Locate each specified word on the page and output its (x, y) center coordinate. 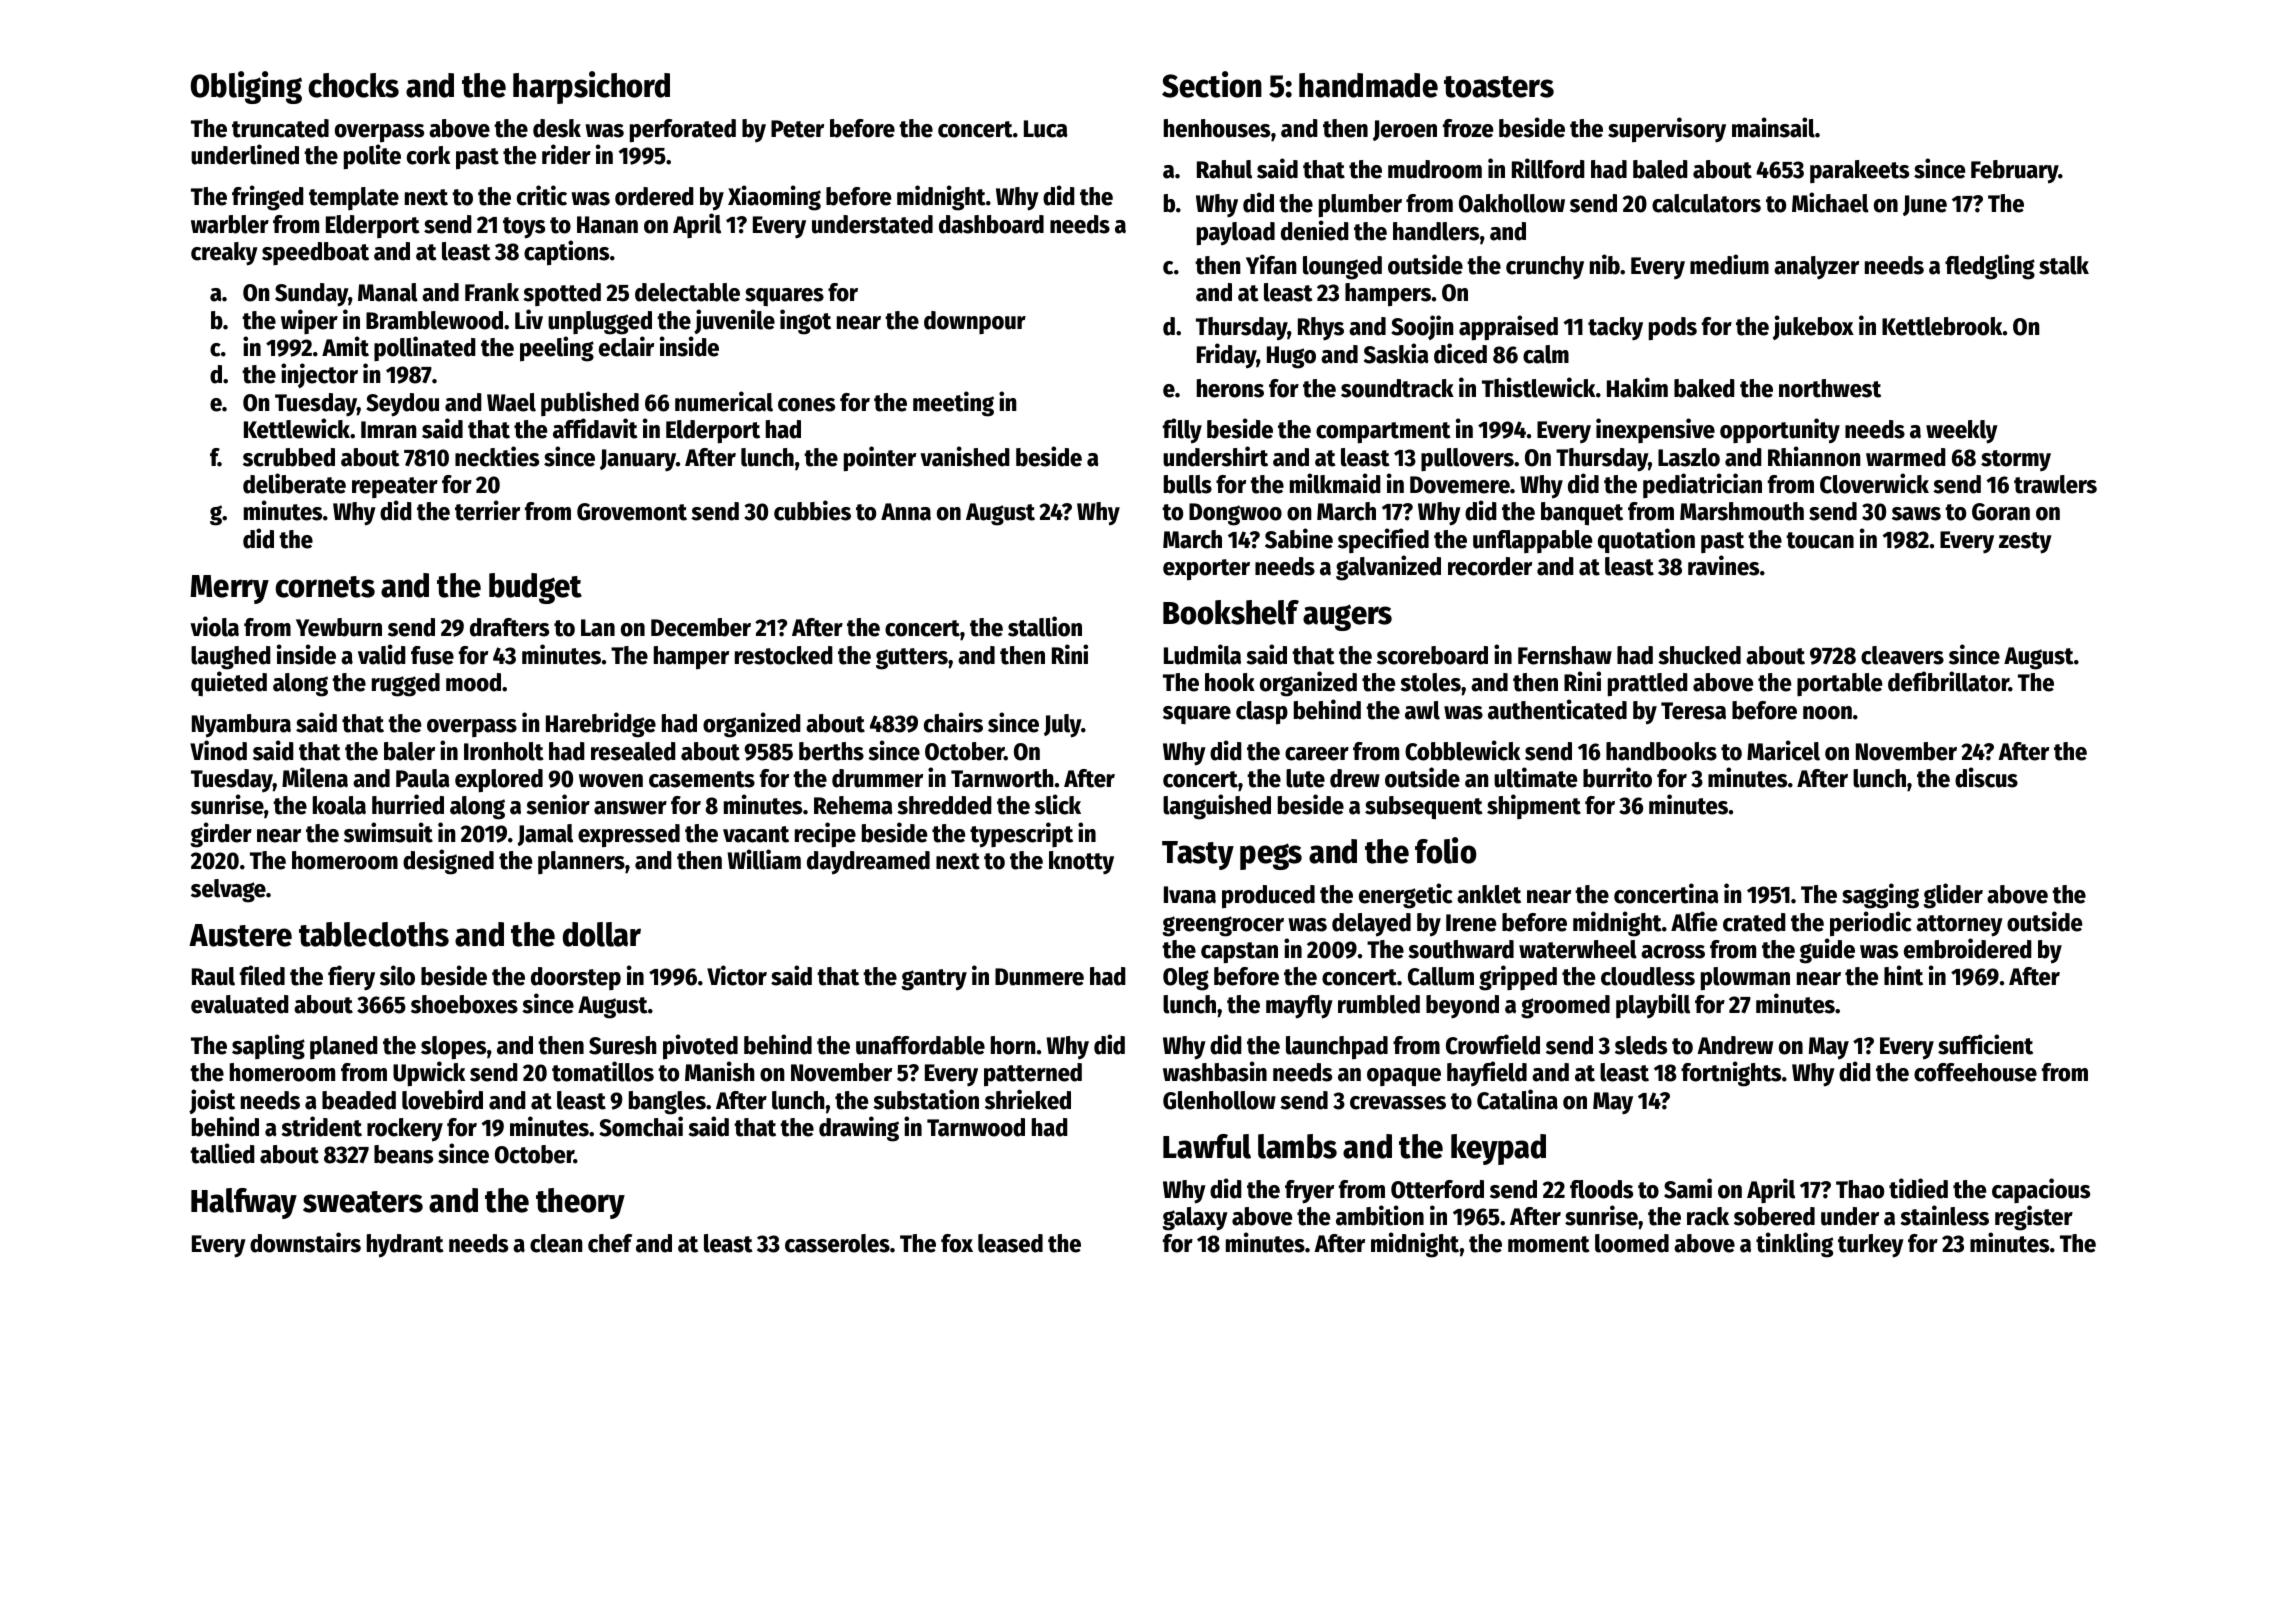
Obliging (246, 87)
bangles (667, 1103)
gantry (934, 980)
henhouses (1217, 128)
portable (1839, 684)
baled (1660, 169)
